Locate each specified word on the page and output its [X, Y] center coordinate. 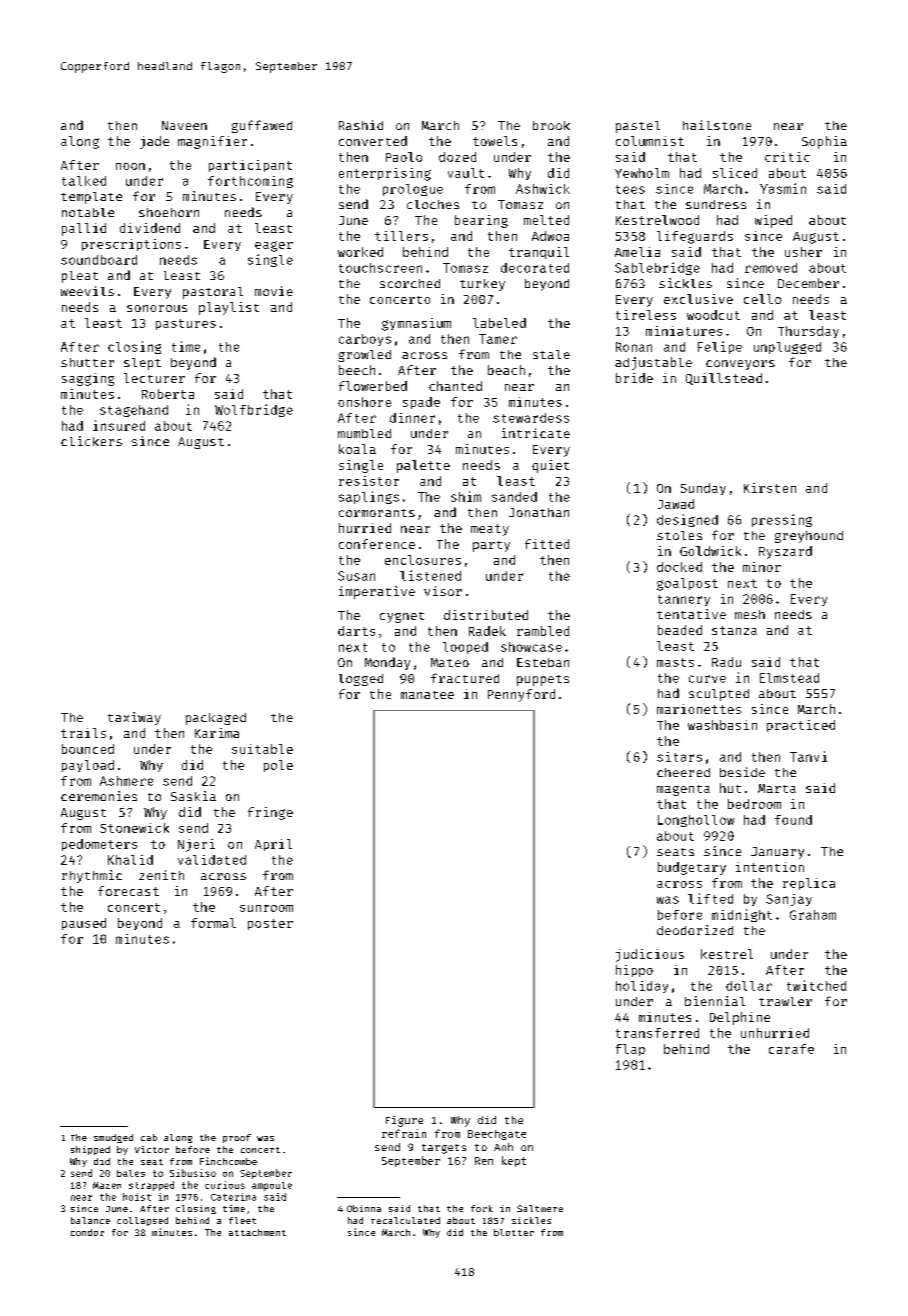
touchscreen [380, 268]
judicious [650, 955]
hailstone [717, 125]
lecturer [154, 378]
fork [482, 1208]
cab [149, 1137]
